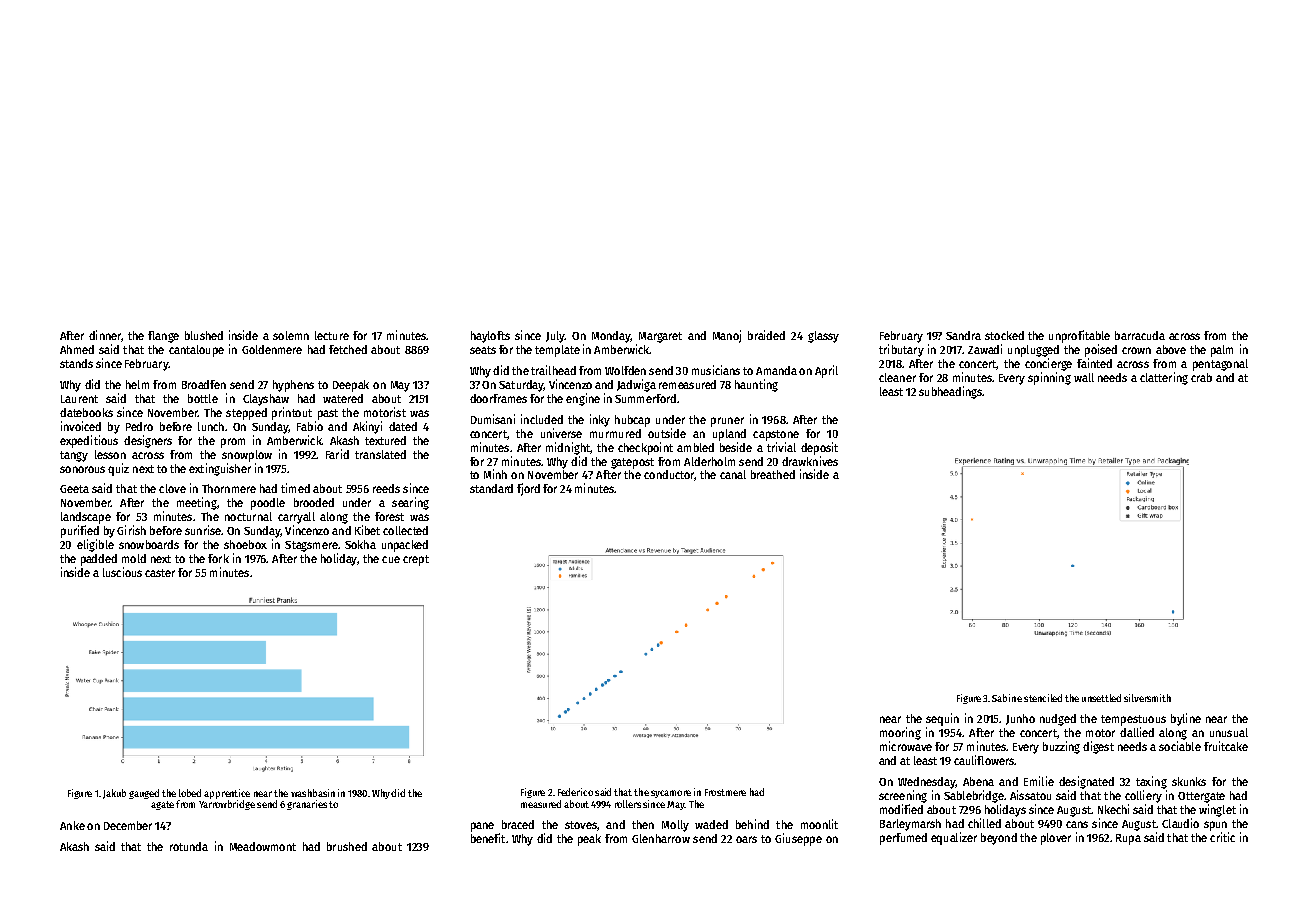 The image size is (1308, 924). Describe the element at coordinates (189, 846) in the screenshot. I see `rotunda` at that location.
